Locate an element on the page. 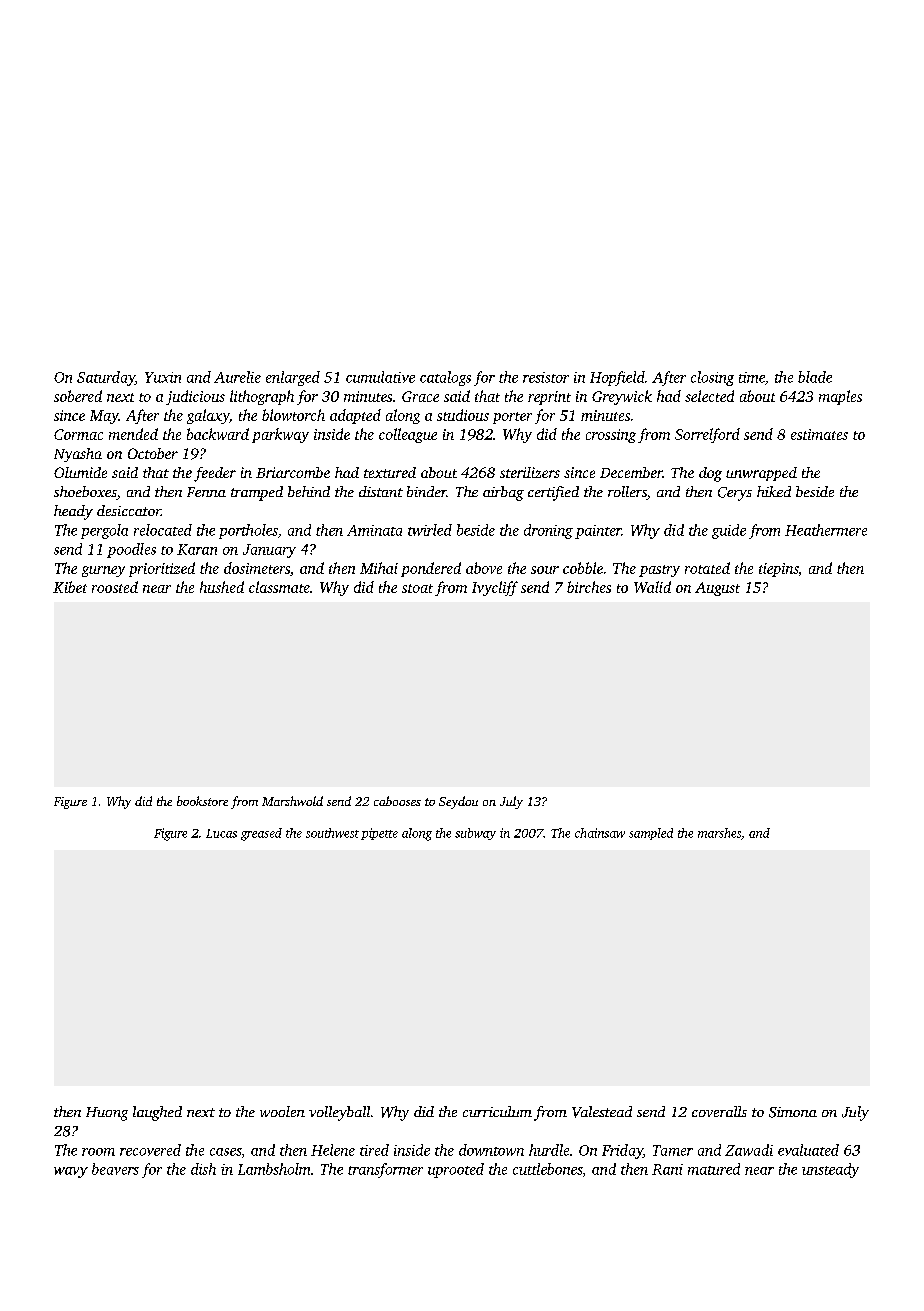 Image resolution: width=924 pixels, height=1311 pixels. blade is located at coordinates (815, 377).
